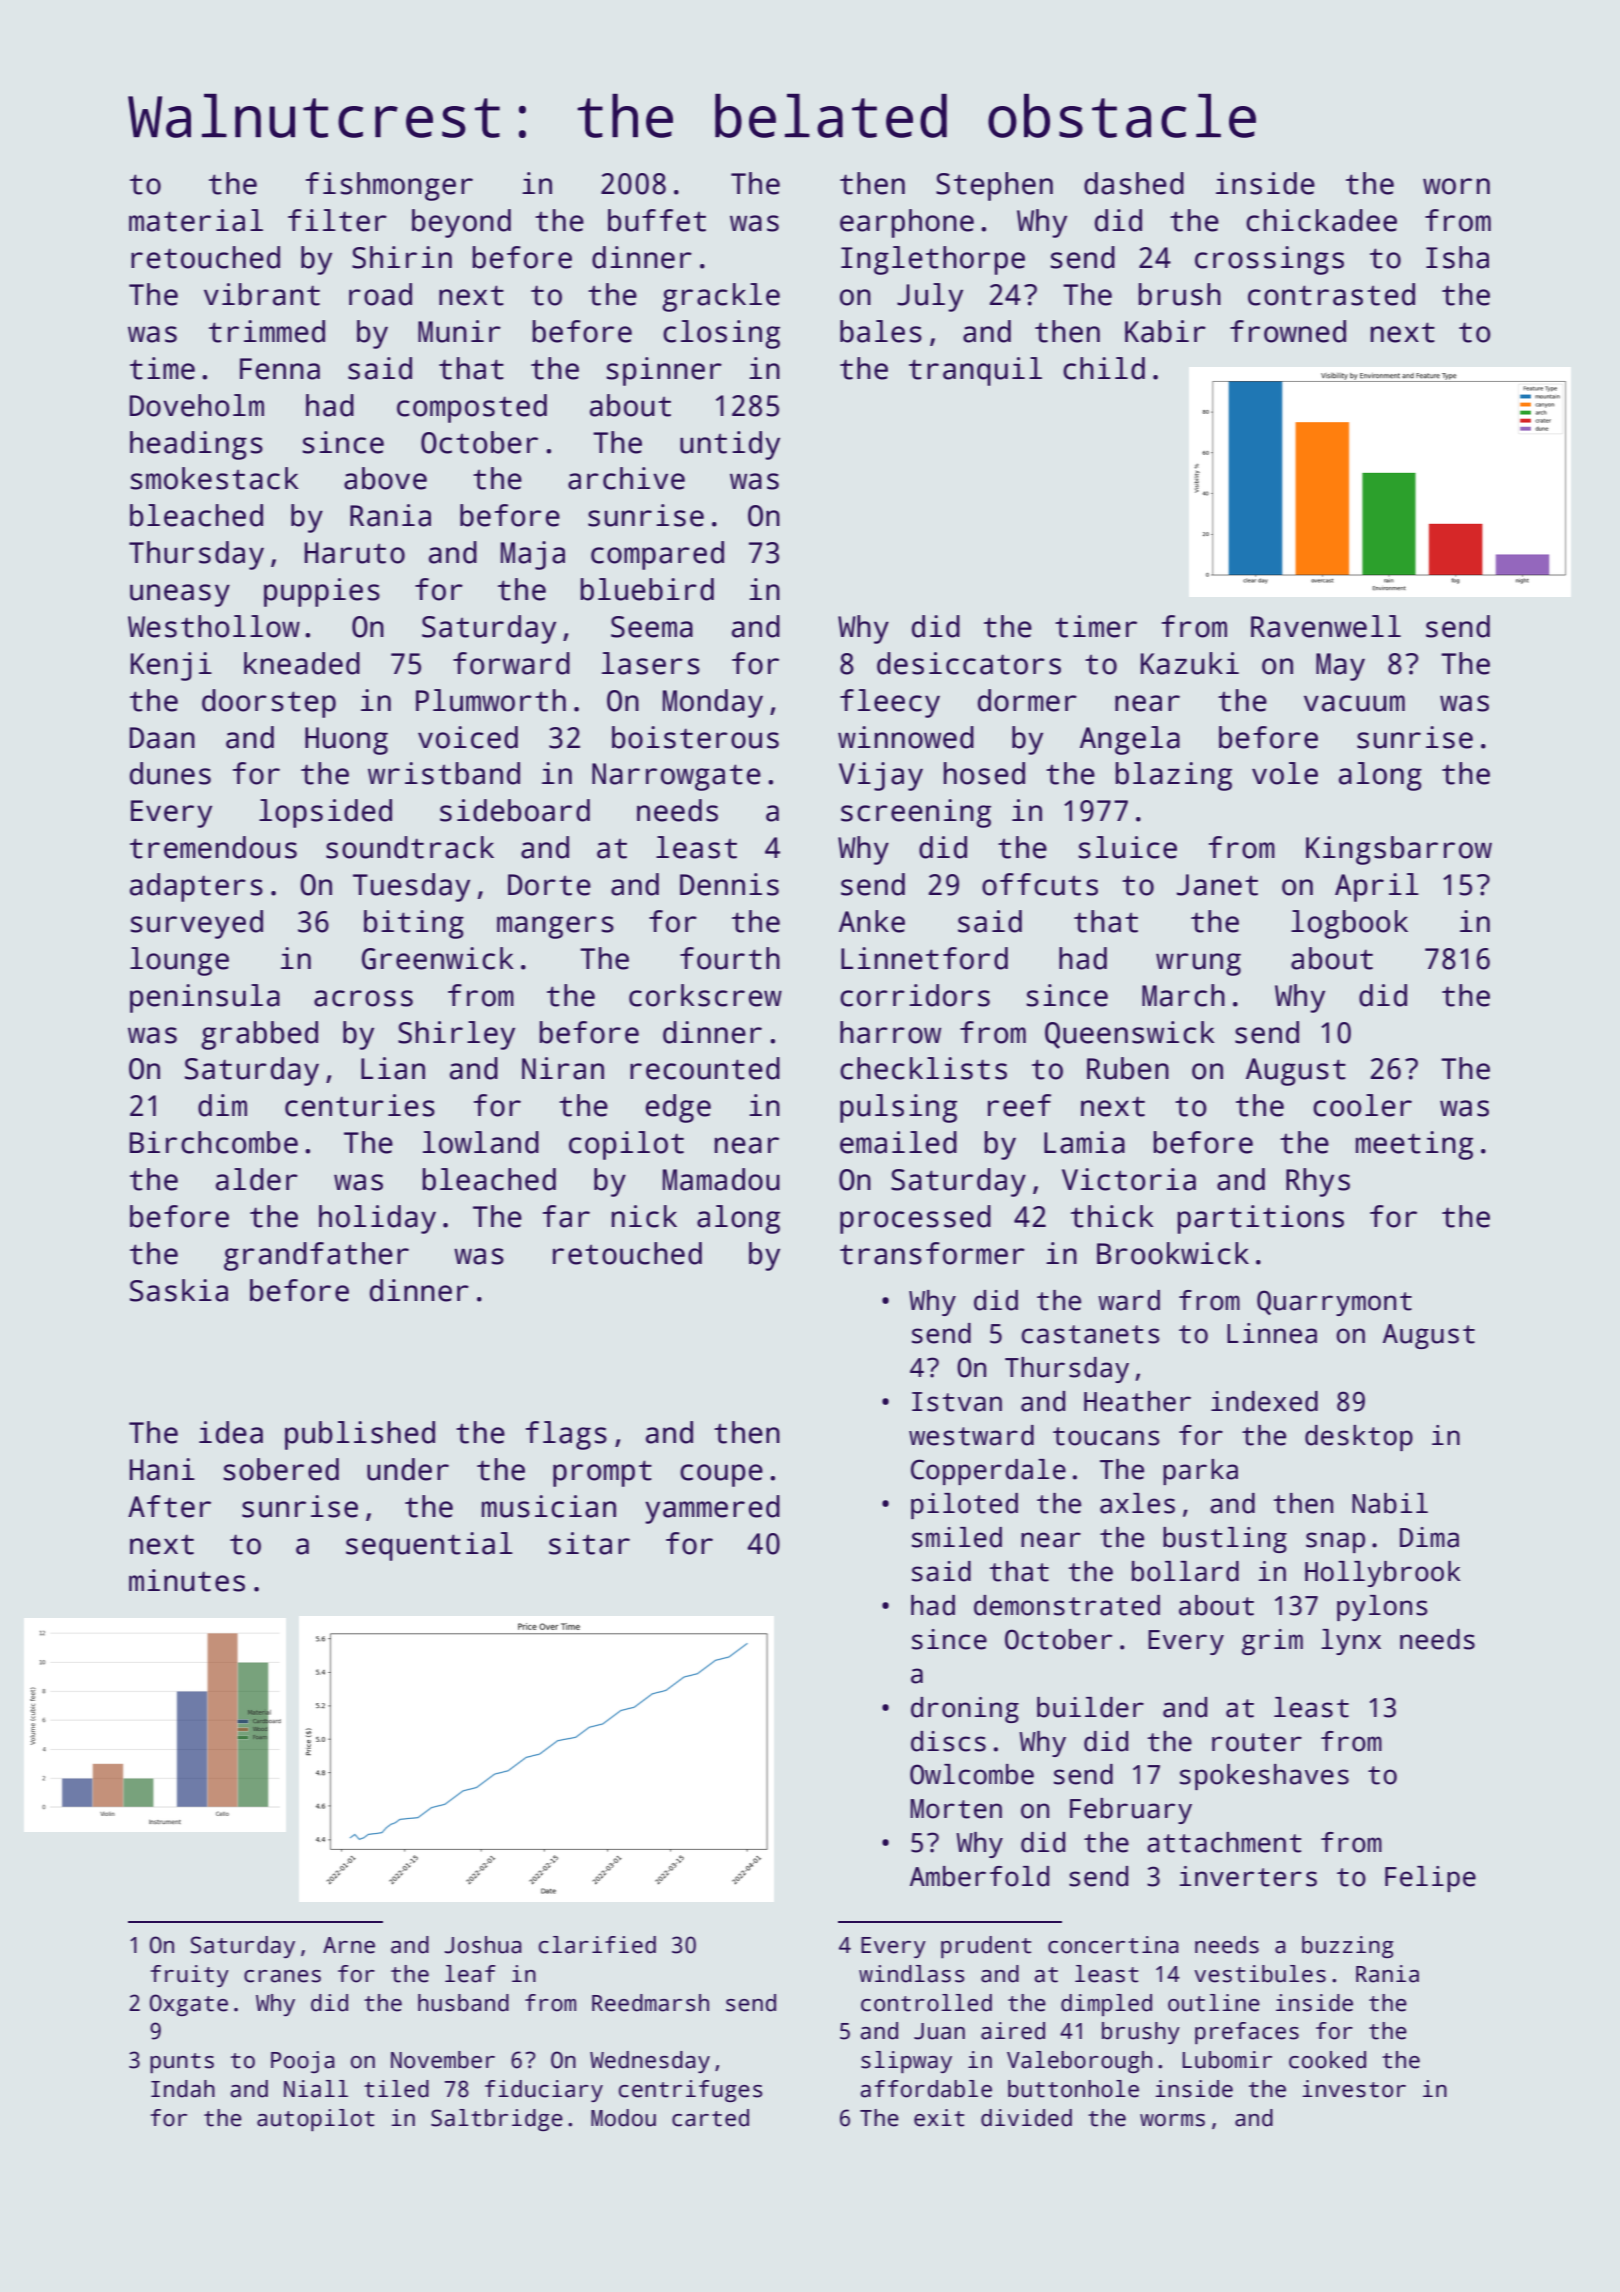 The height and width of the page is (2292, 1620). I want to click on Anke, so click(872, 921).
